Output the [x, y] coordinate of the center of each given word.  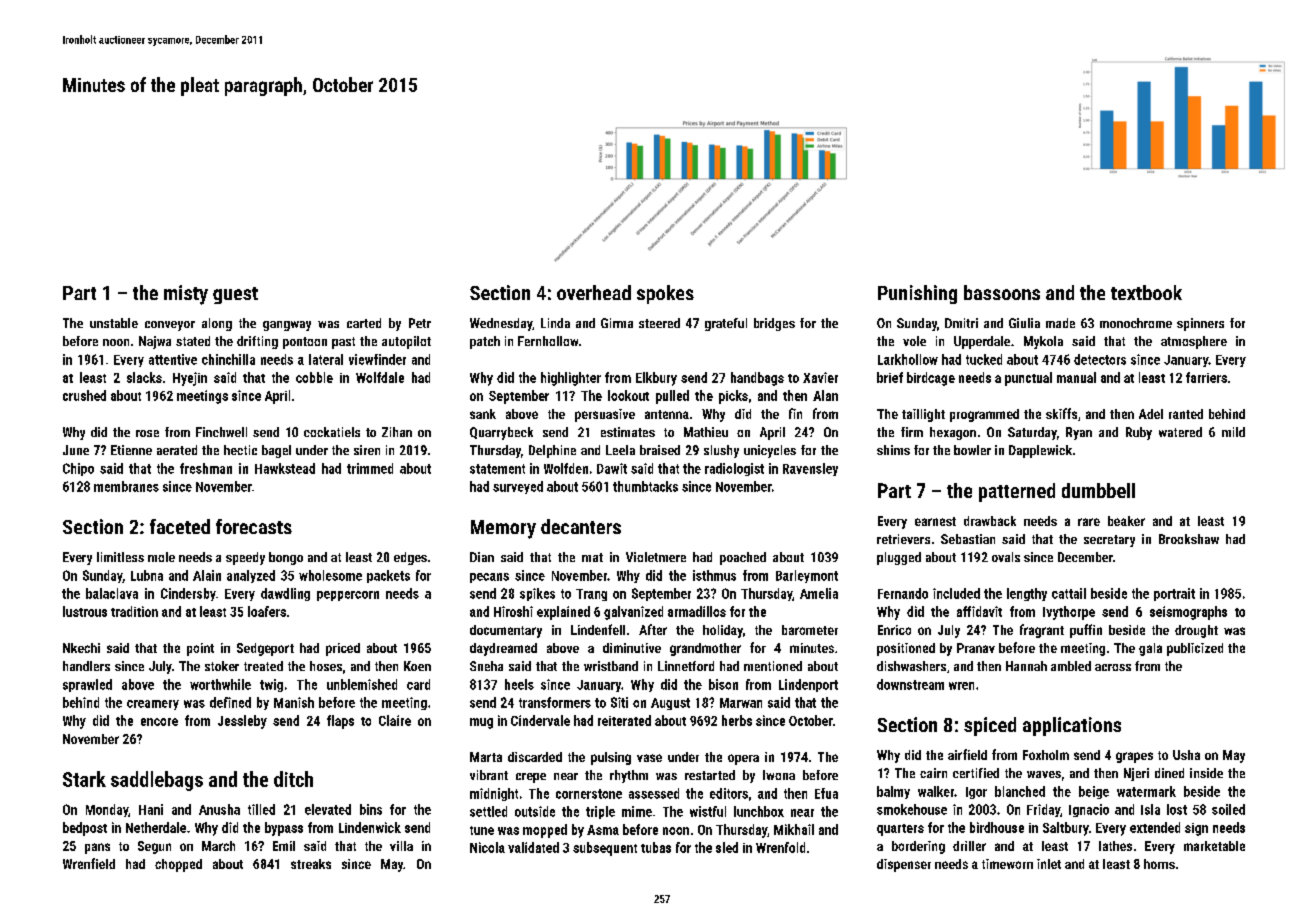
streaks [311, 864]
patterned [1017, 492]
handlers [86, 666]
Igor [976, 793]
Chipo [78, 469]
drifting [257, 342]
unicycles [770, 451]
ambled [1071, 666]
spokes [665, 294]
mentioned [773, 666]
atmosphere [1194, 342]
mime [637, 811]
